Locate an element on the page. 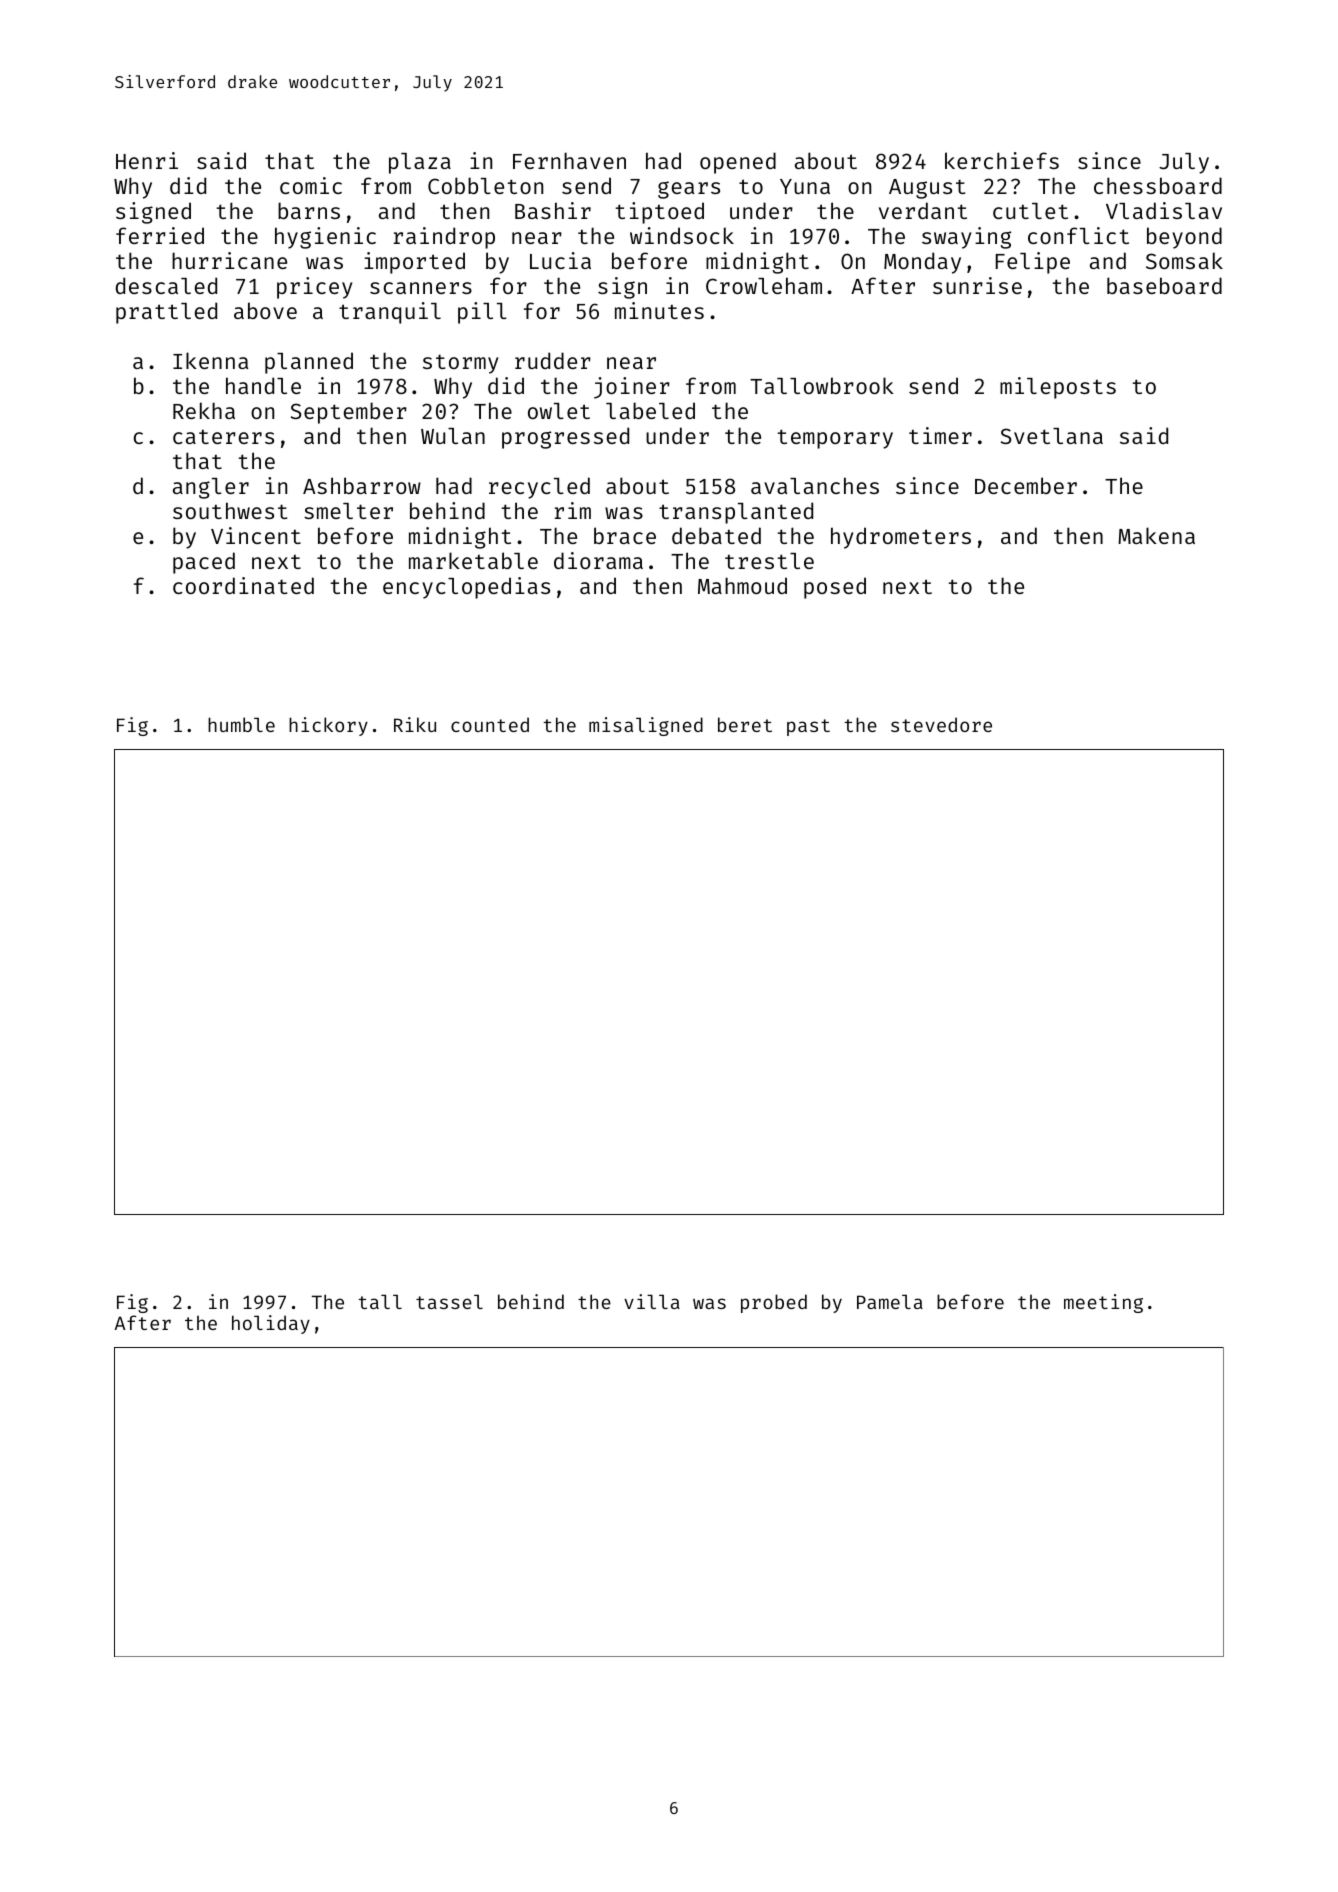 The width and height of the image is (1338, 1892). verdant is located at coordinates (923, 210).
